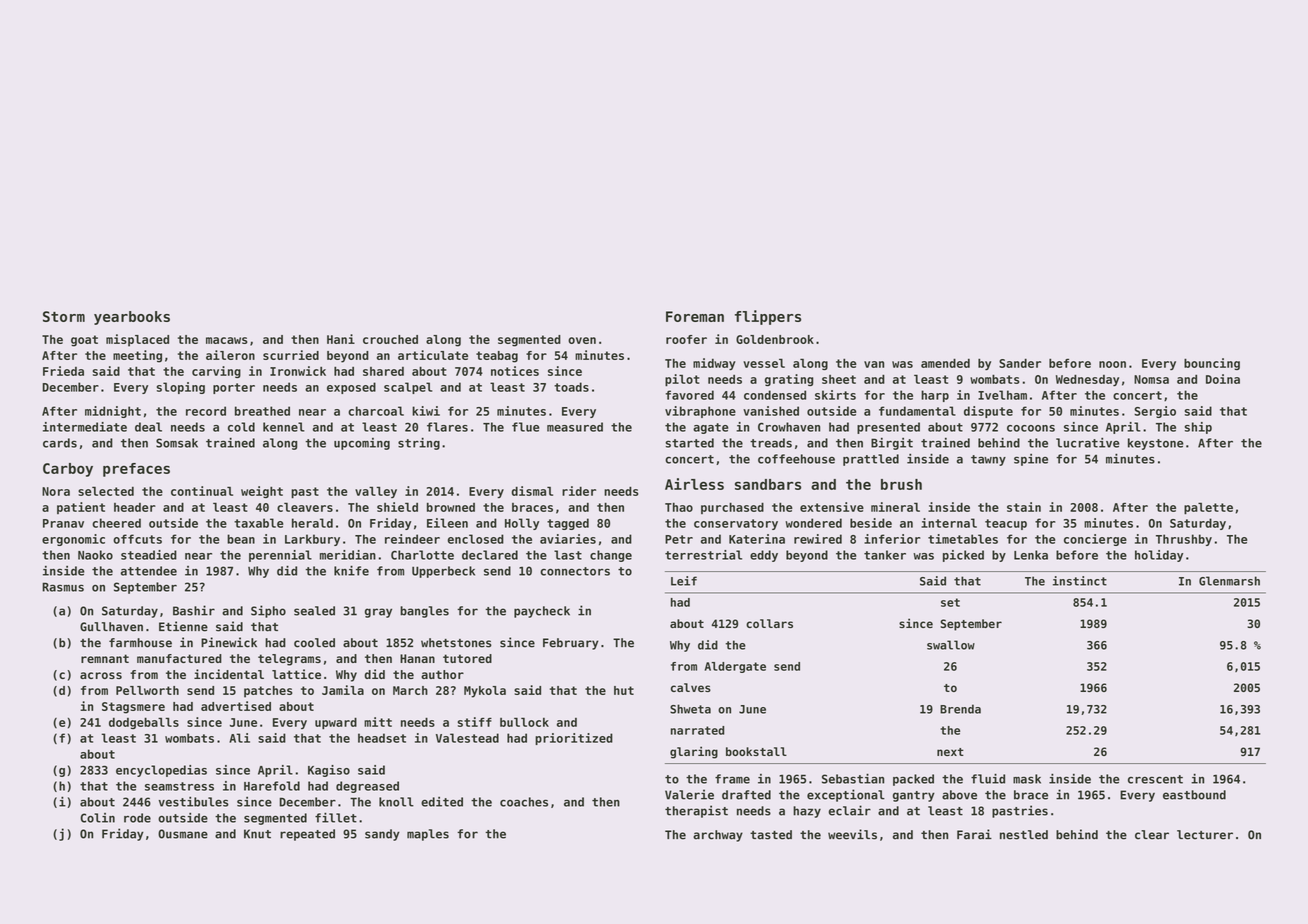 Image resolution: width=1308 pixels, height=924 pixels. What do you see at coordinates (735, 667) in the document?
I see `Aldergate` at bounding box center [735, 667].
